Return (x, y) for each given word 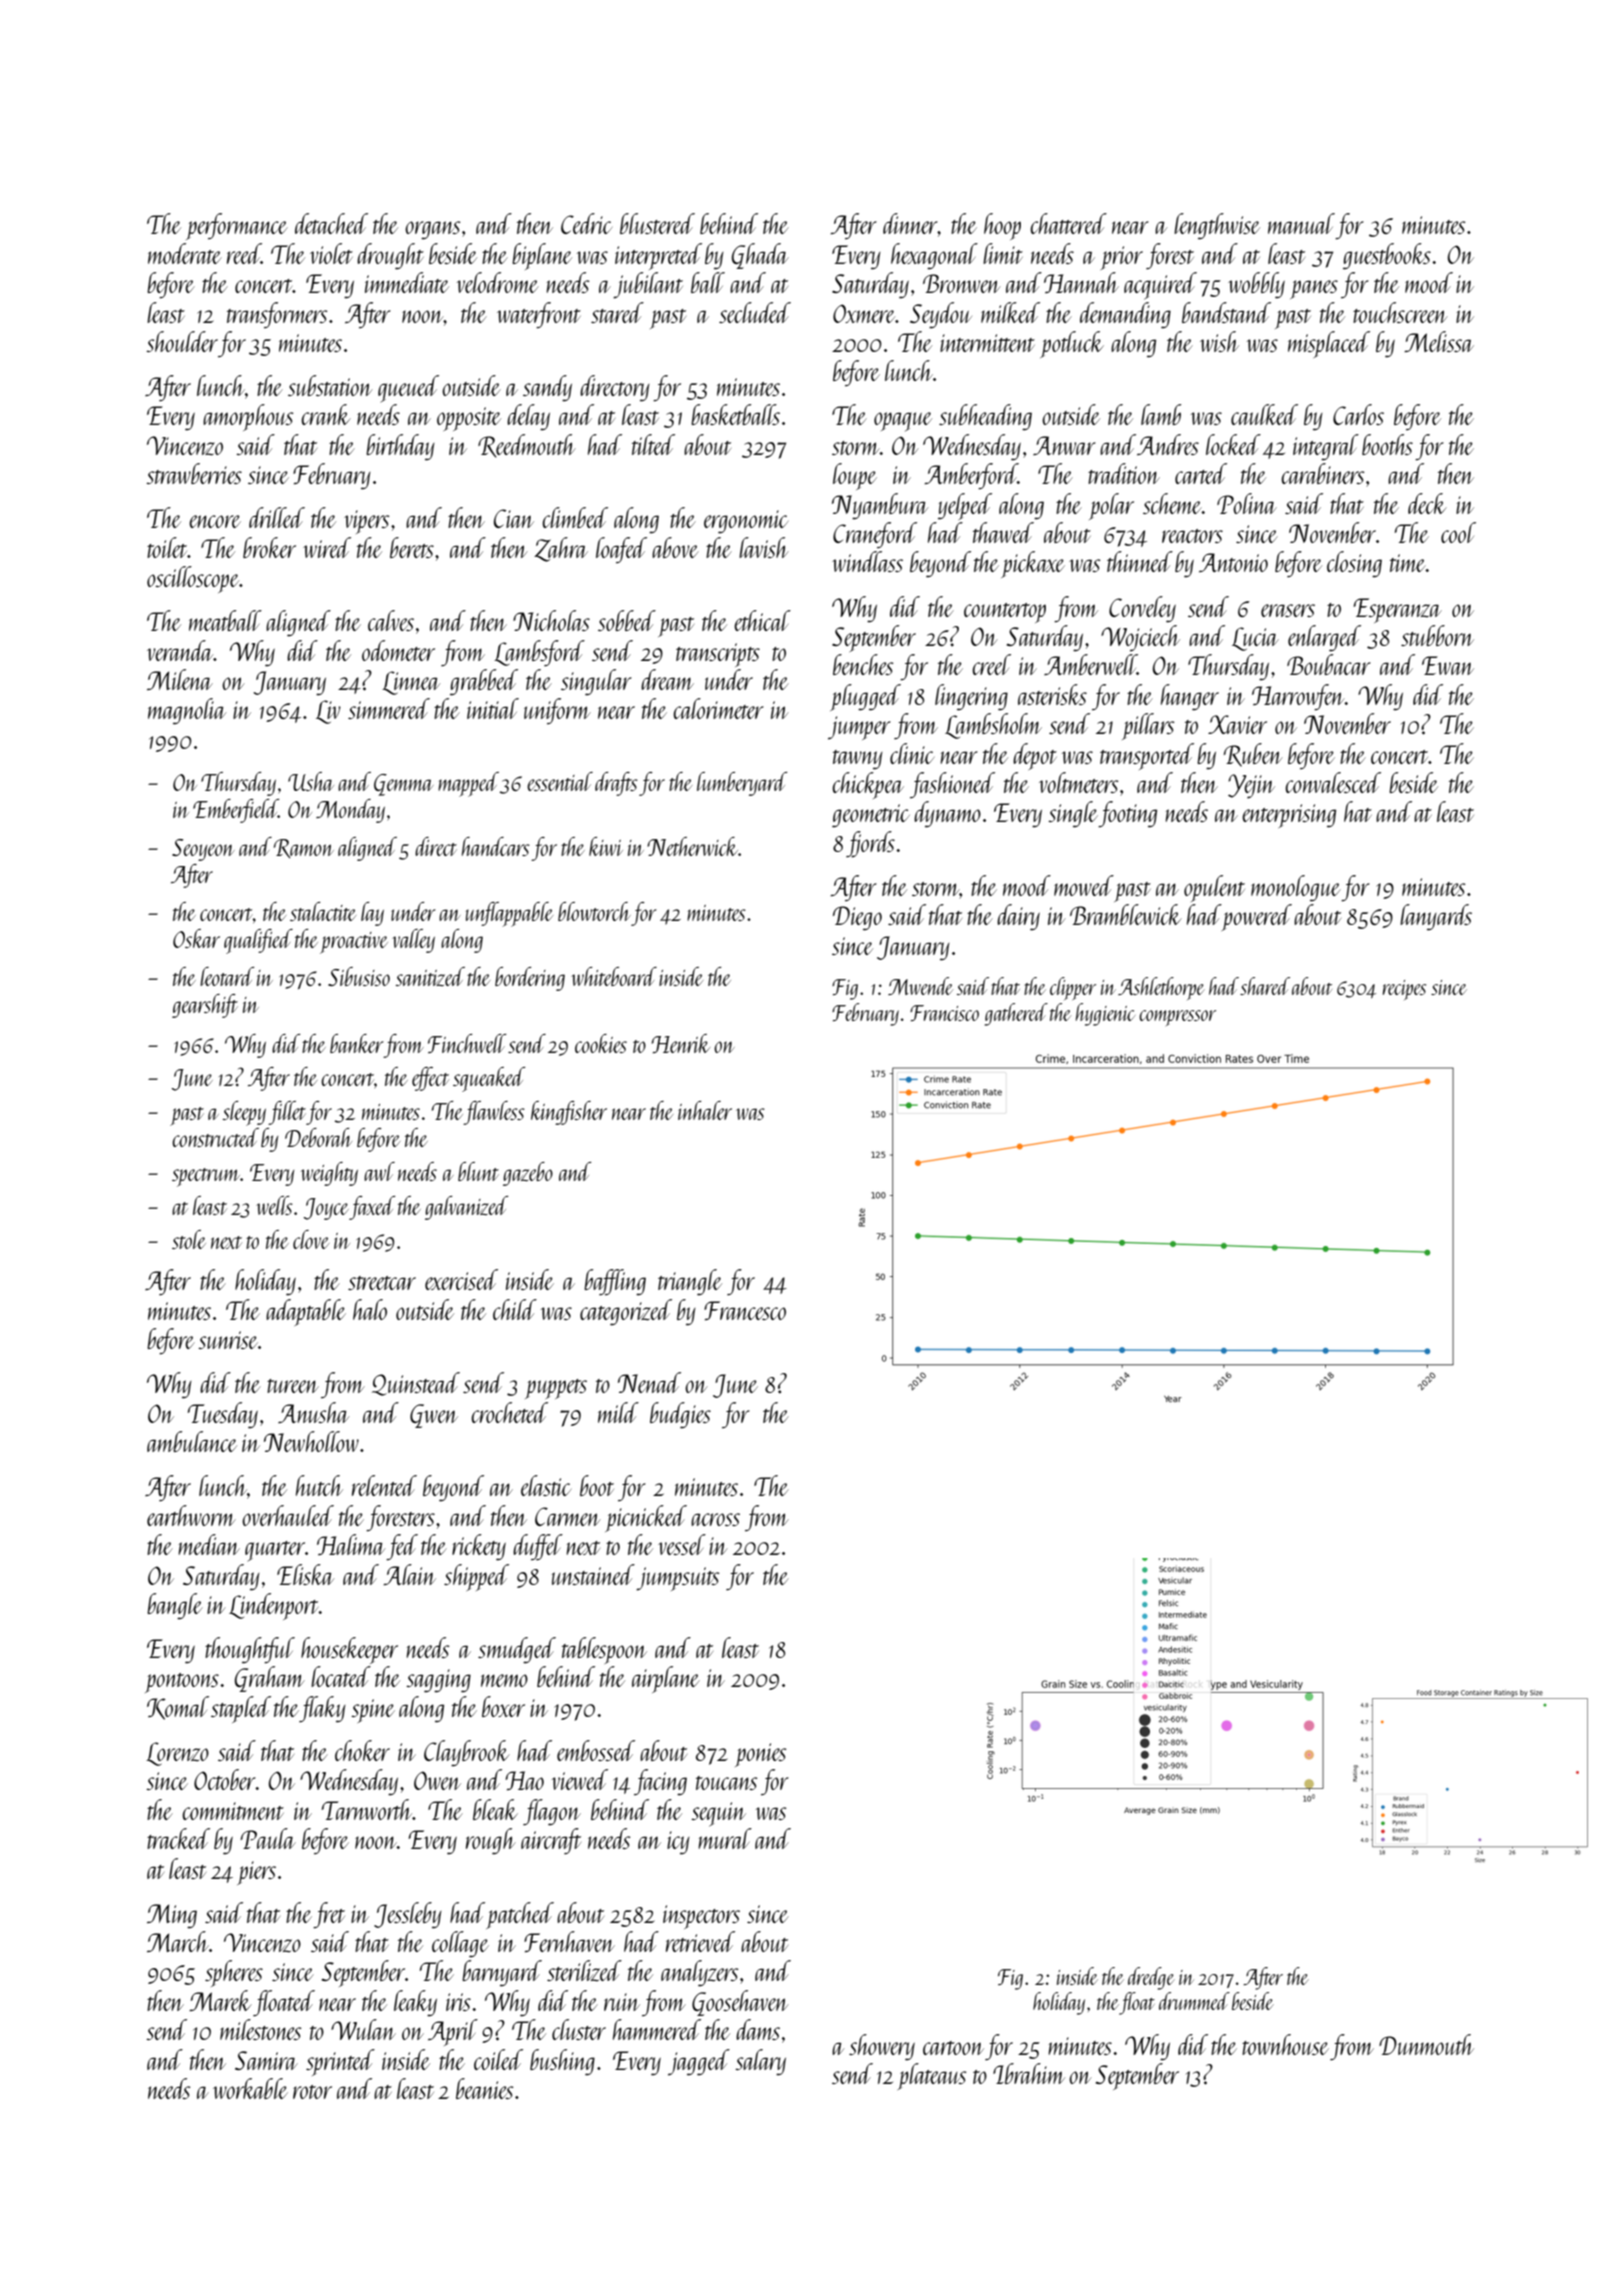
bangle (175, 1606)
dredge (1151, 1978)
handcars (496, 846)
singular (596, 682)
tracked (178, 1838)
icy (678, 1843)
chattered (1068, 223)
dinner (910, 223)
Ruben (1253, 755)
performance (237, 226)
